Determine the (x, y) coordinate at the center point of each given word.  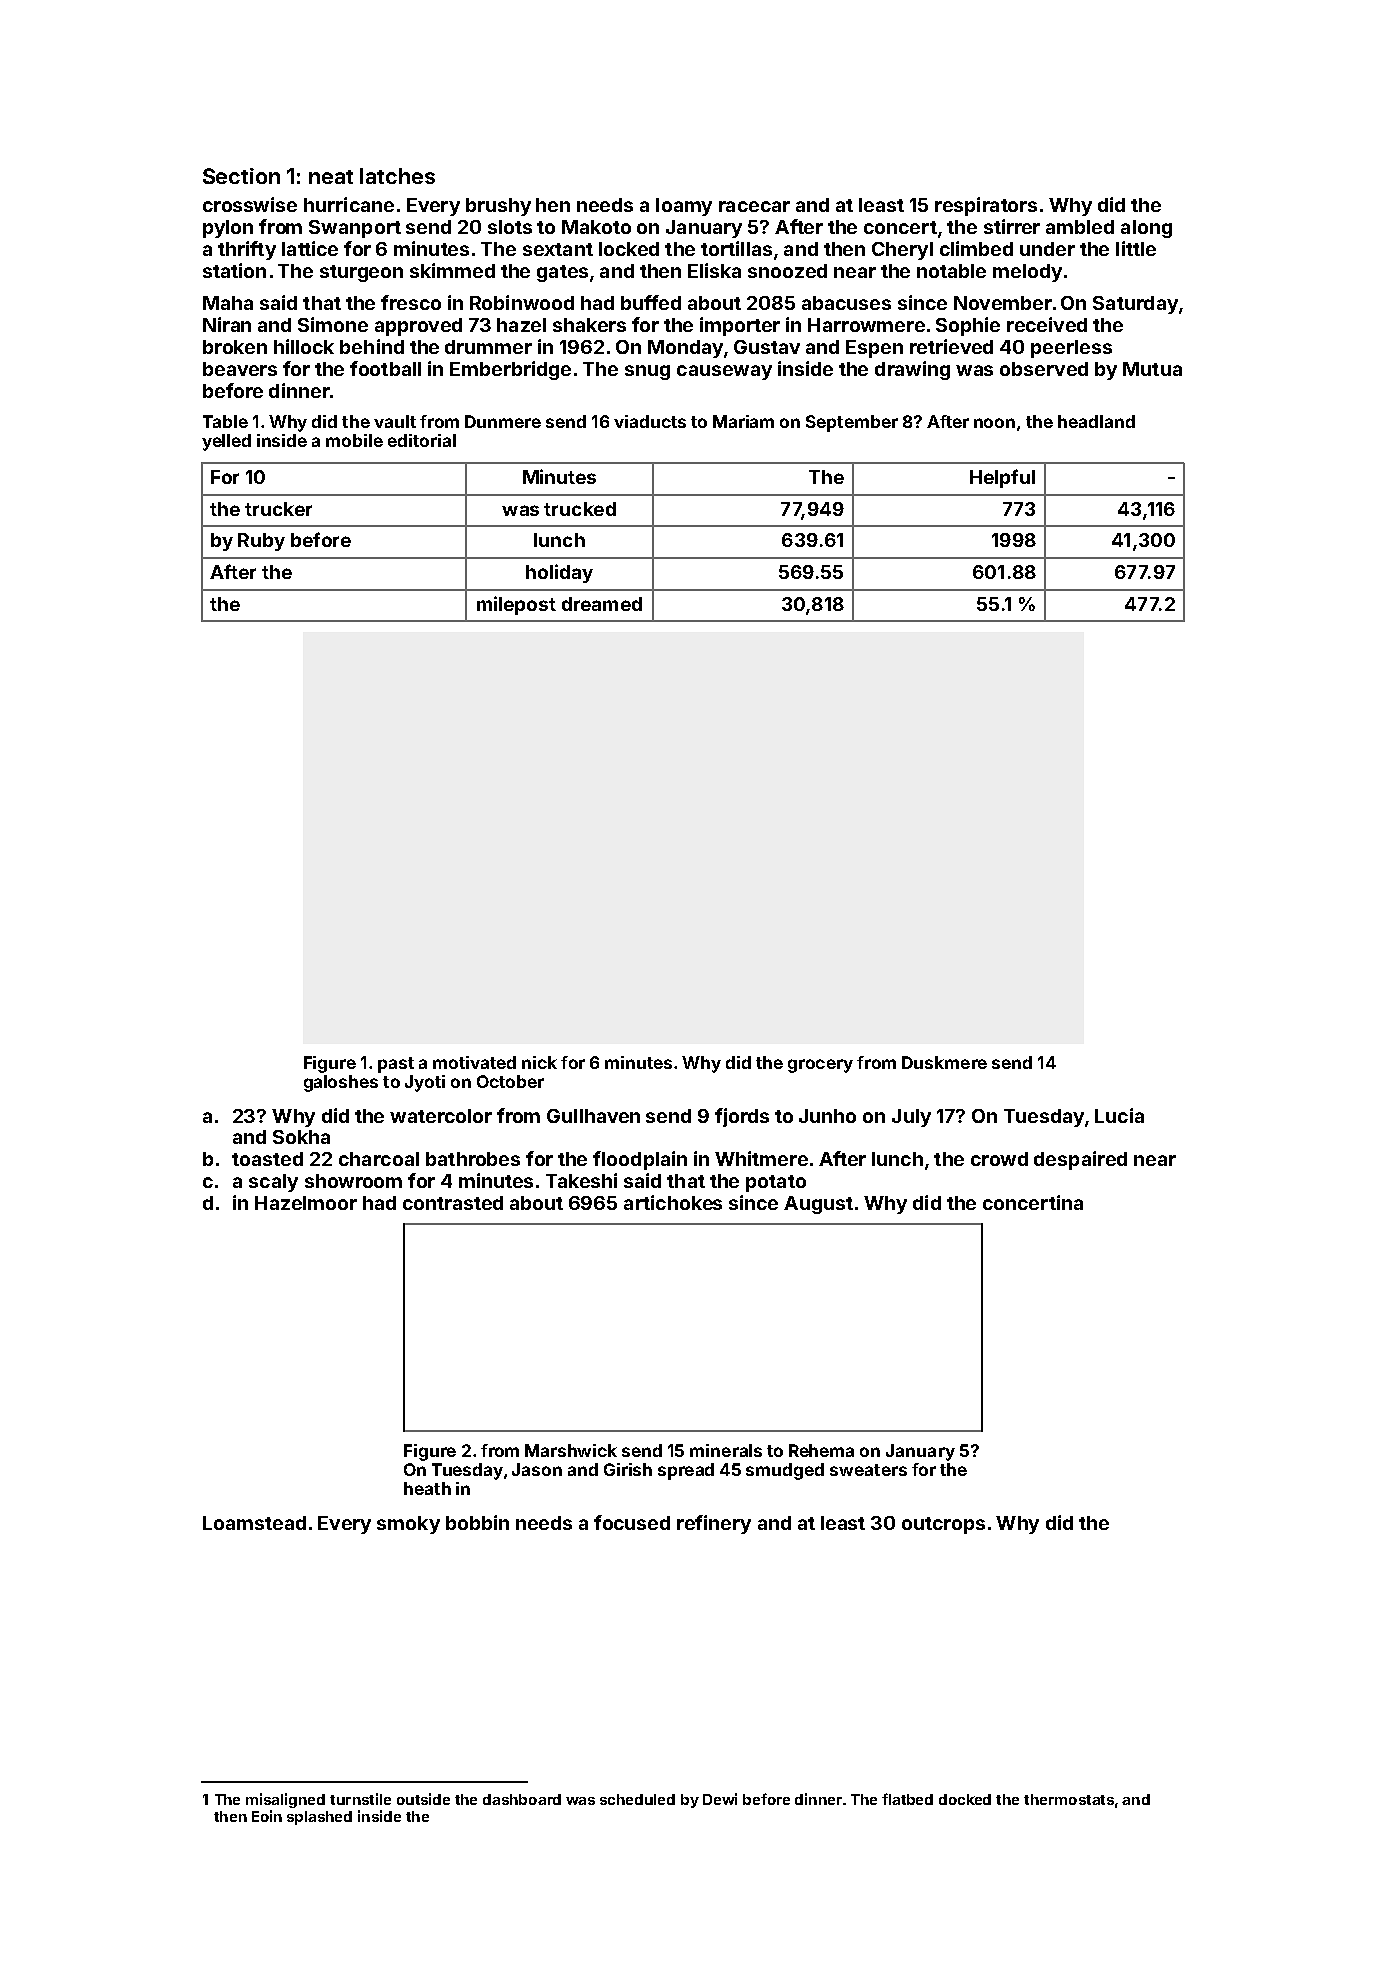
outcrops (943, 1525)
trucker (278, 509)
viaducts (650, 421)
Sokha (301, 1137)
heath (427, 1488)
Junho (827, 1116)
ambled (1080, 227)
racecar (754, 206)
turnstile (360, 1799)
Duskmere (944, 1062)
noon (994, 423)
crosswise (250, 204)
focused (632, 1522)
